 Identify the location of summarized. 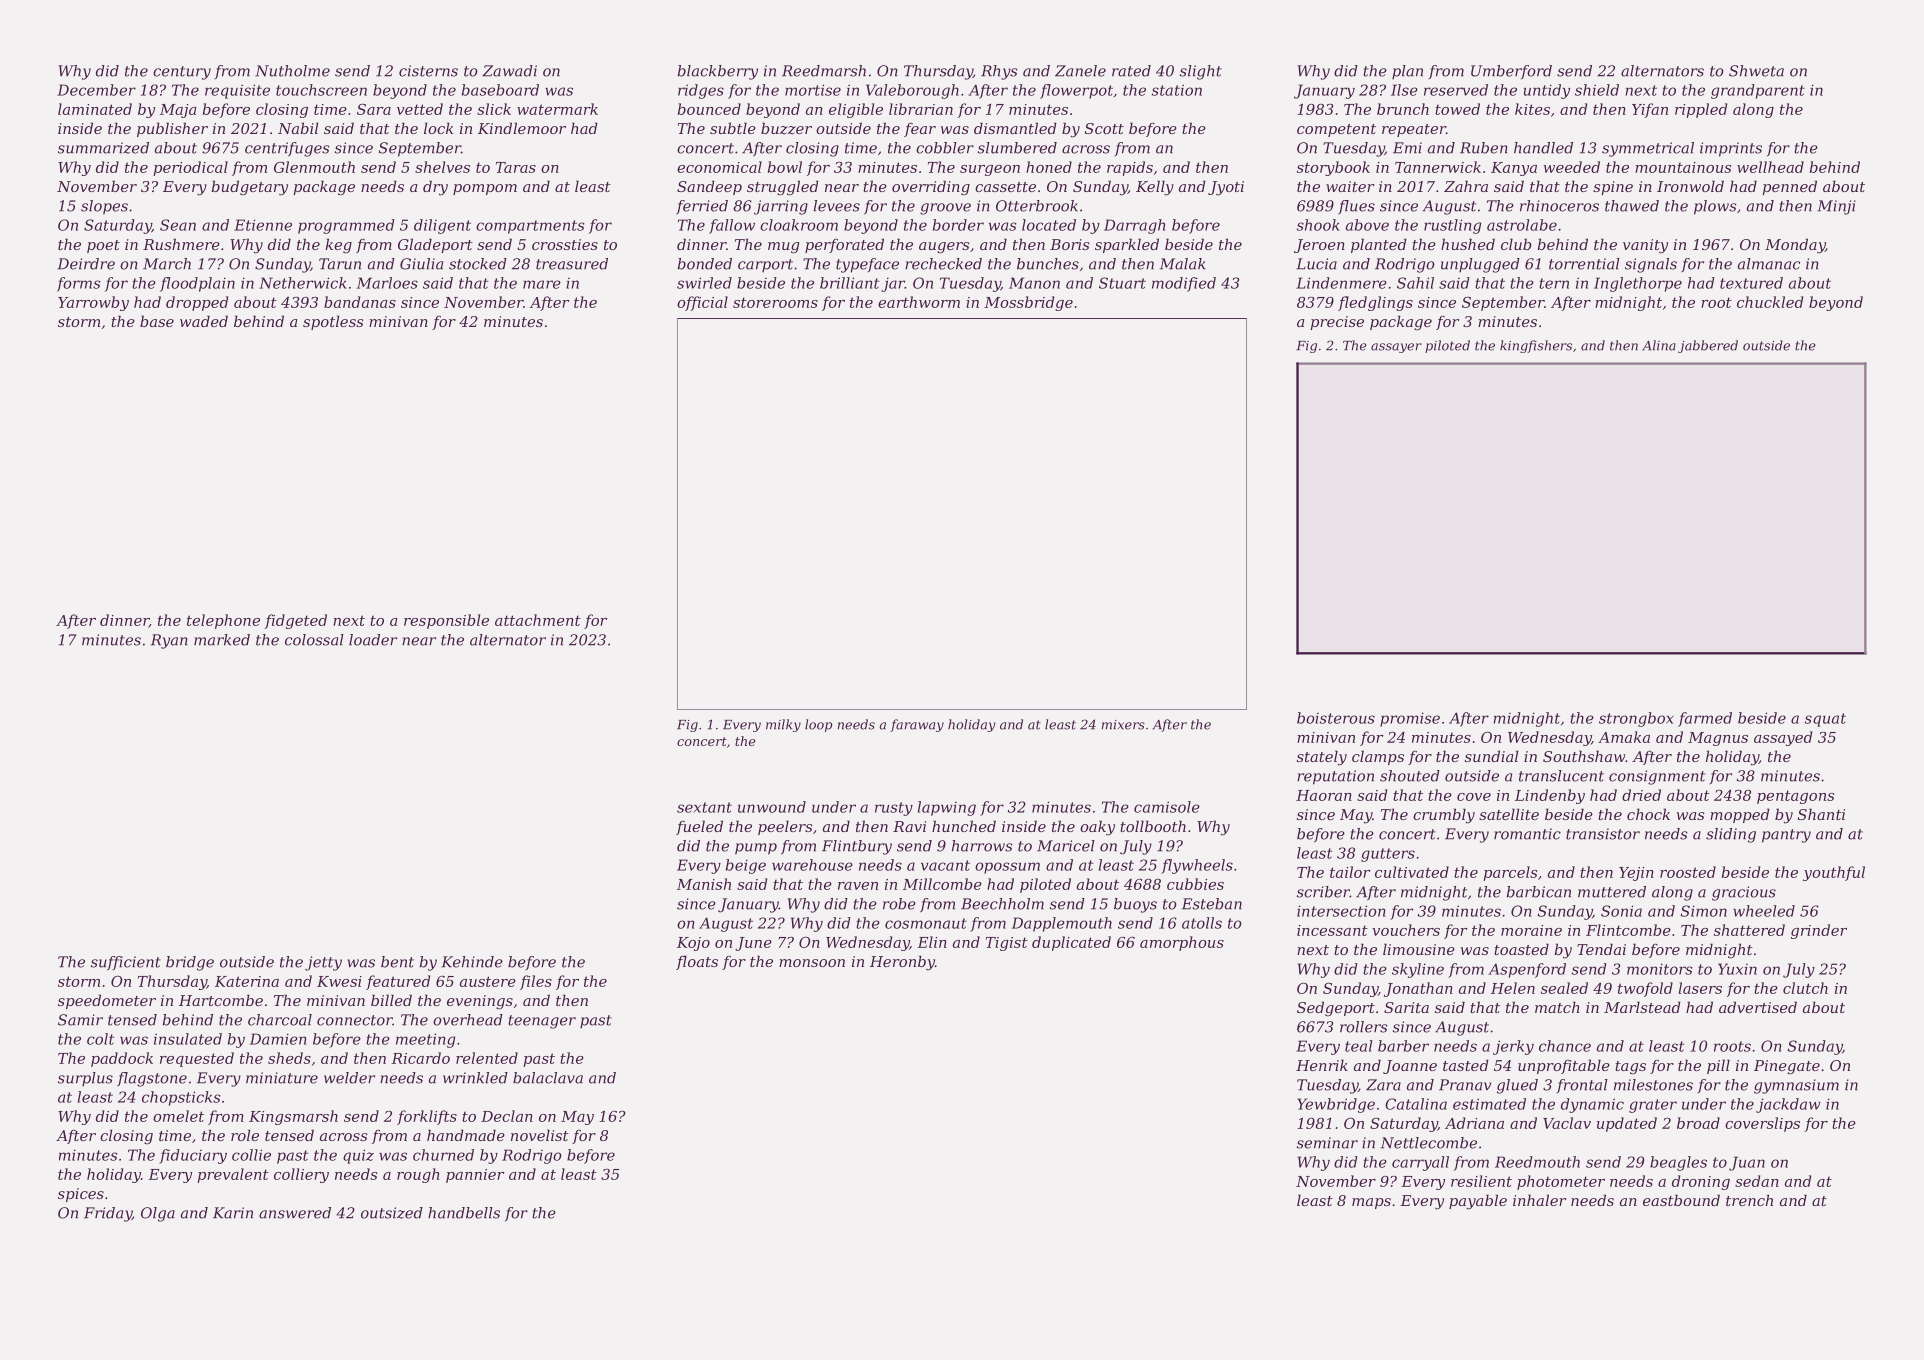
(103, 148).
